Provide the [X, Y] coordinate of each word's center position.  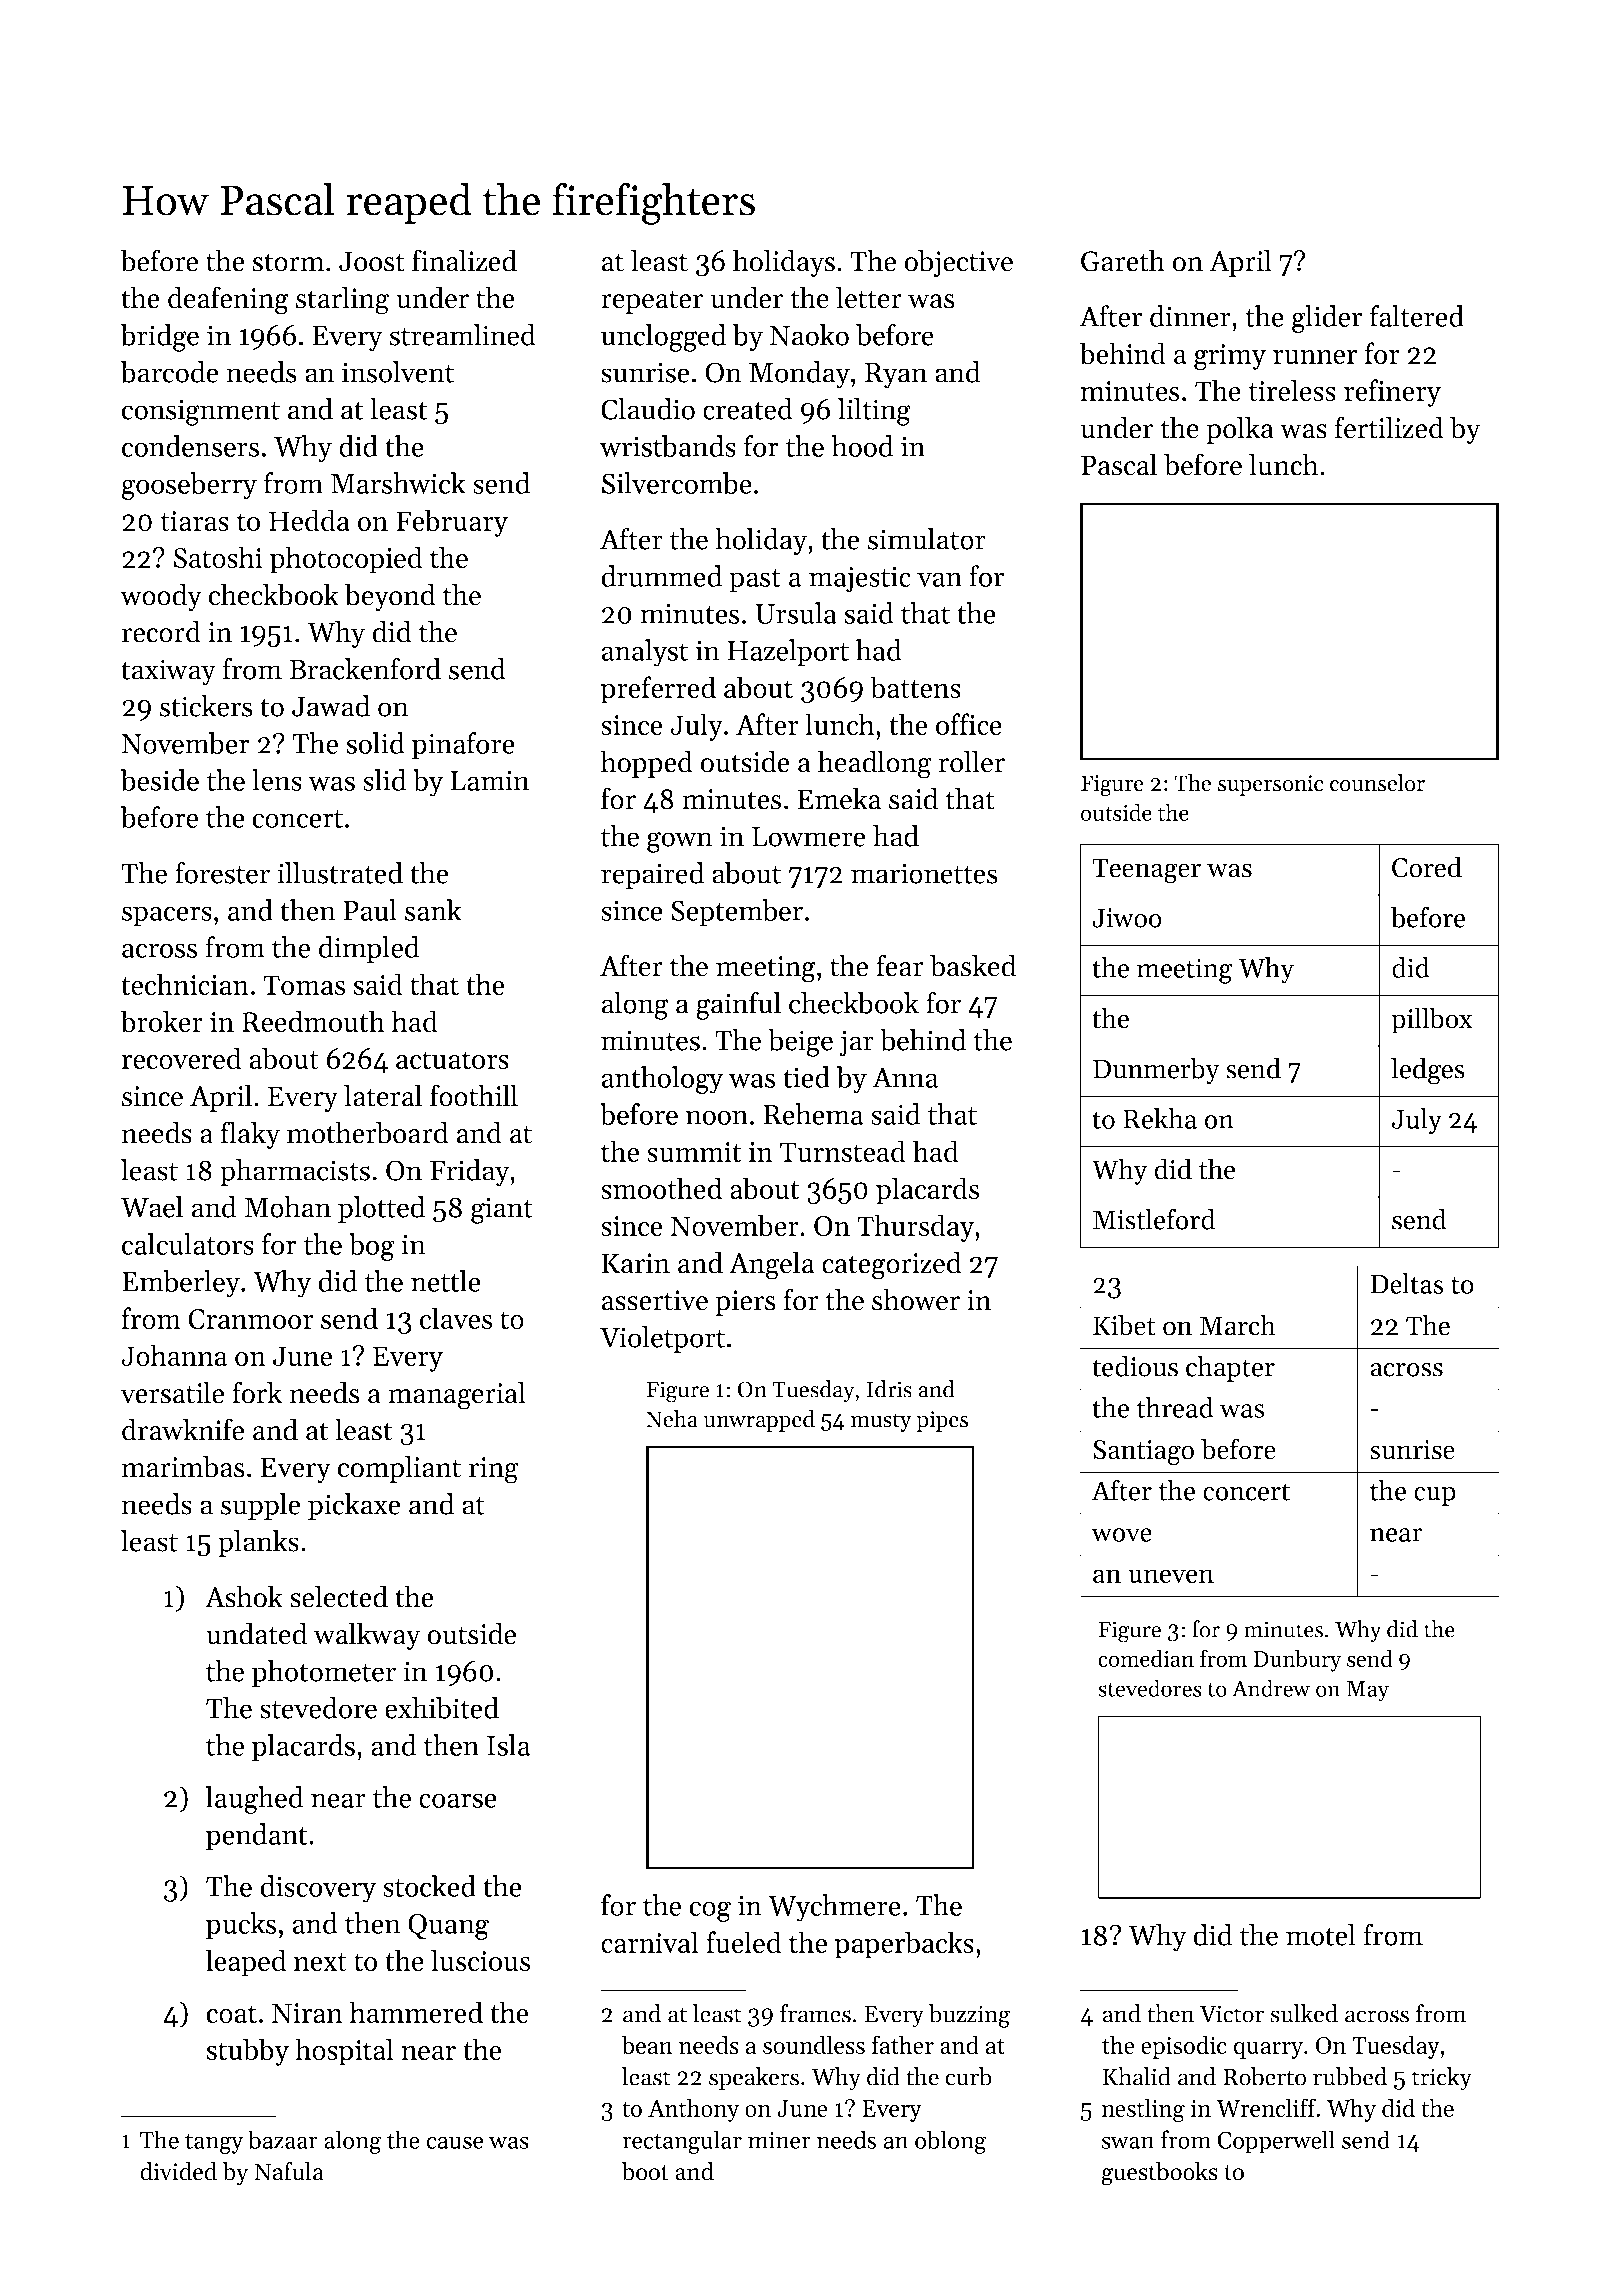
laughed [254, 1800]
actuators [452, 1060]
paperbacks [904, 1945]
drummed [661, 576]
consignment [201, 412]
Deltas [1407, 1283]
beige [800, 1043]
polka [1240, 430]
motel [1321, 1935]
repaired [652, 875]
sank [433, 910]
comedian [1146, 1658]
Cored [1427, 867]
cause [454, 2142]
